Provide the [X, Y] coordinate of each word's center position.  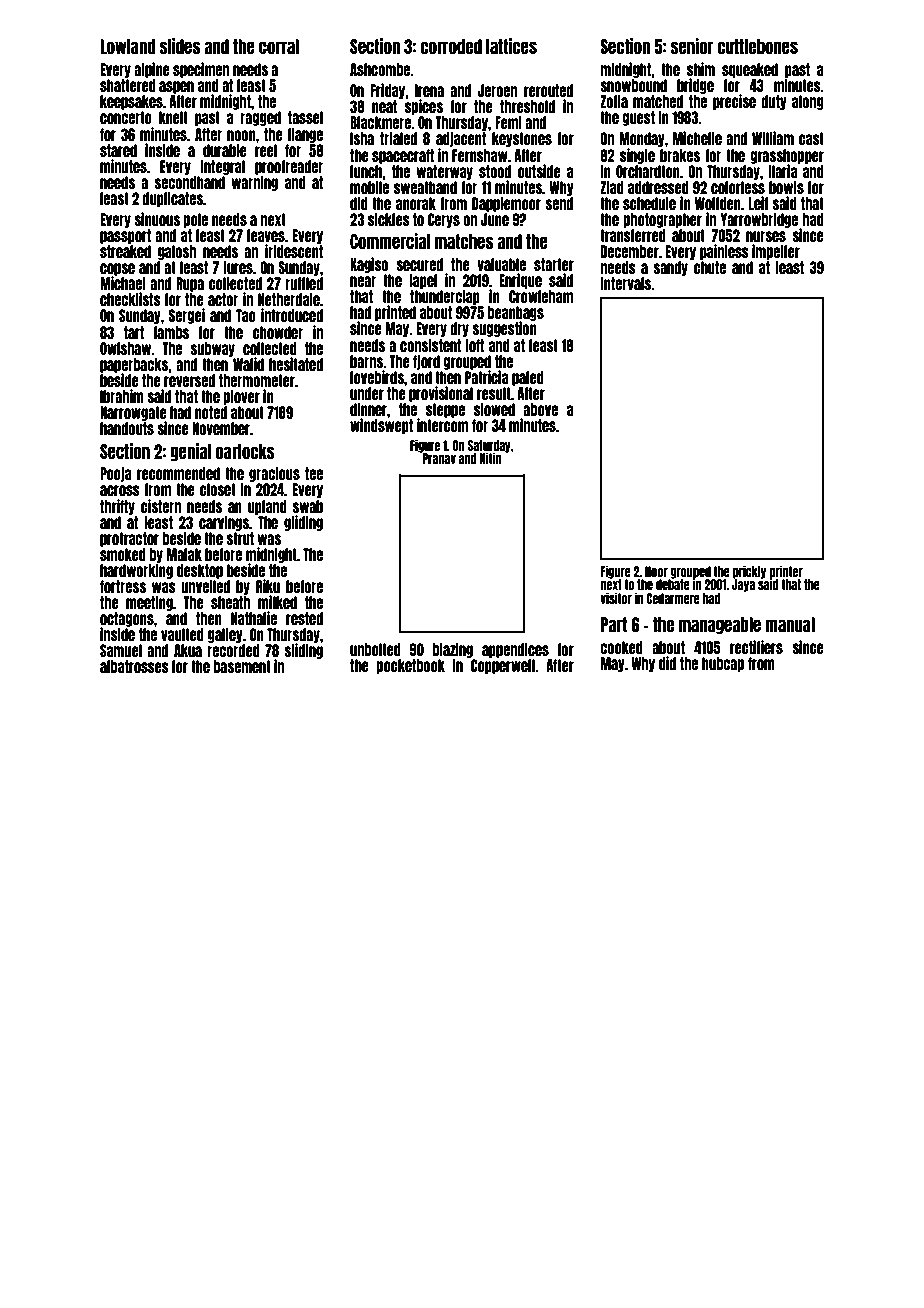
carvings [224, 523]
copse [117, 269]
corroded [451, 46]
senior [692, 46]
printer [786, 572]
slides [180, 46]
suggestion [504, 329]
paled [528, 378]
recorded [233, 650]
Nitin [490, 458]
